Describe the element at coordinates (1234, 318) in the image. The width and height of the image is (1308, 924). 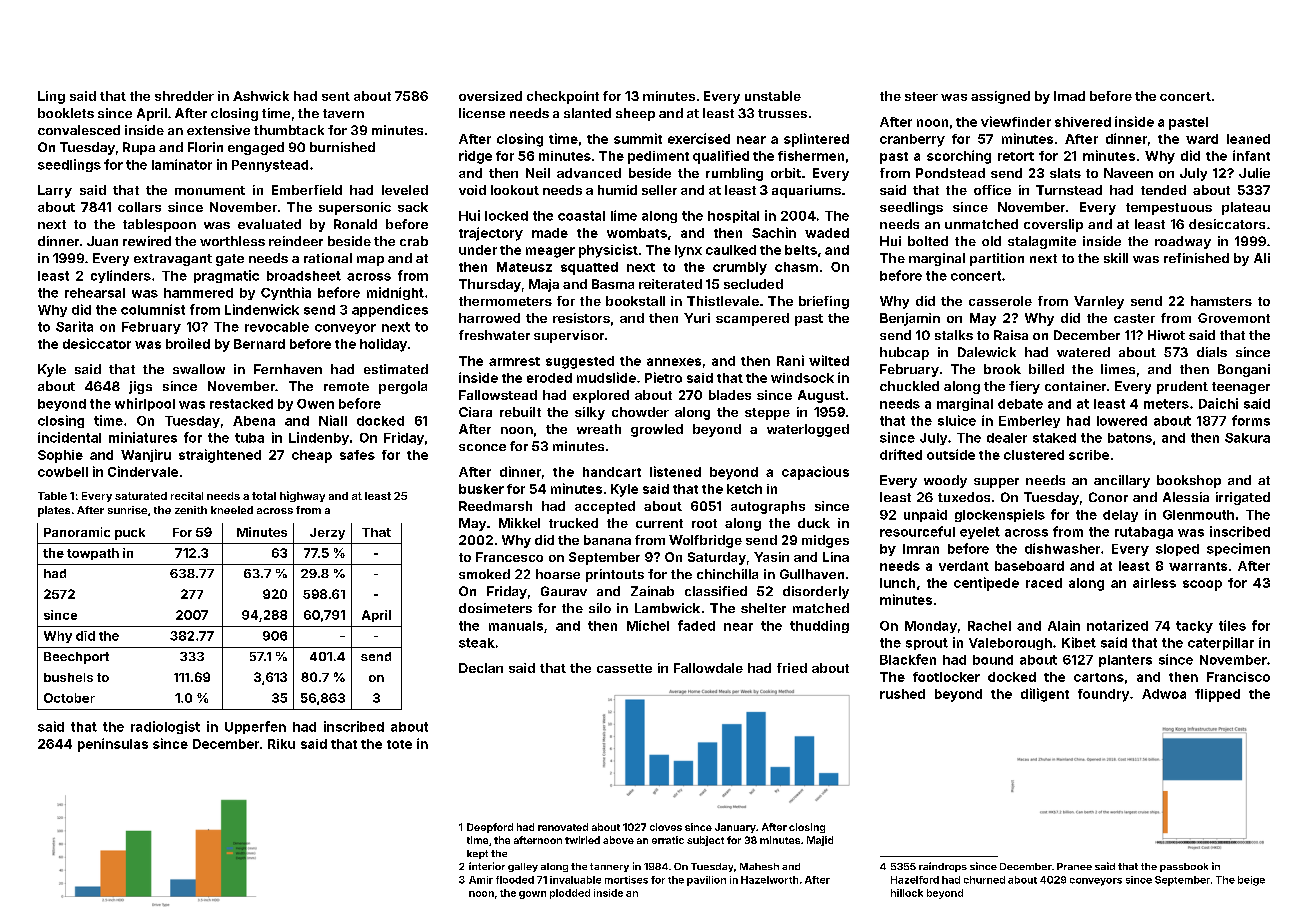
I see `Grovemont` at that location.
